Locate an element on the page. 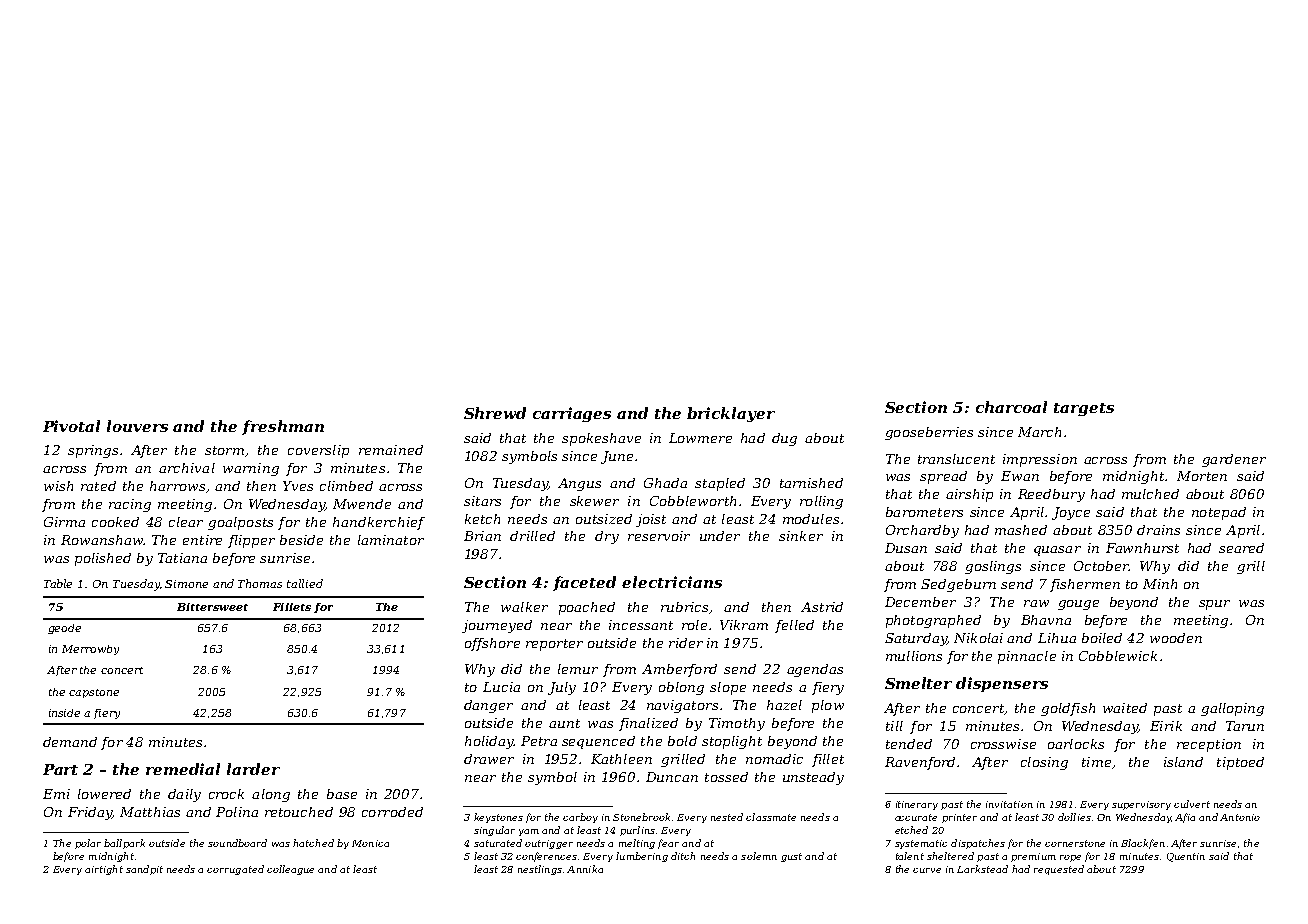  danger is located at coordinates (488, 706).
